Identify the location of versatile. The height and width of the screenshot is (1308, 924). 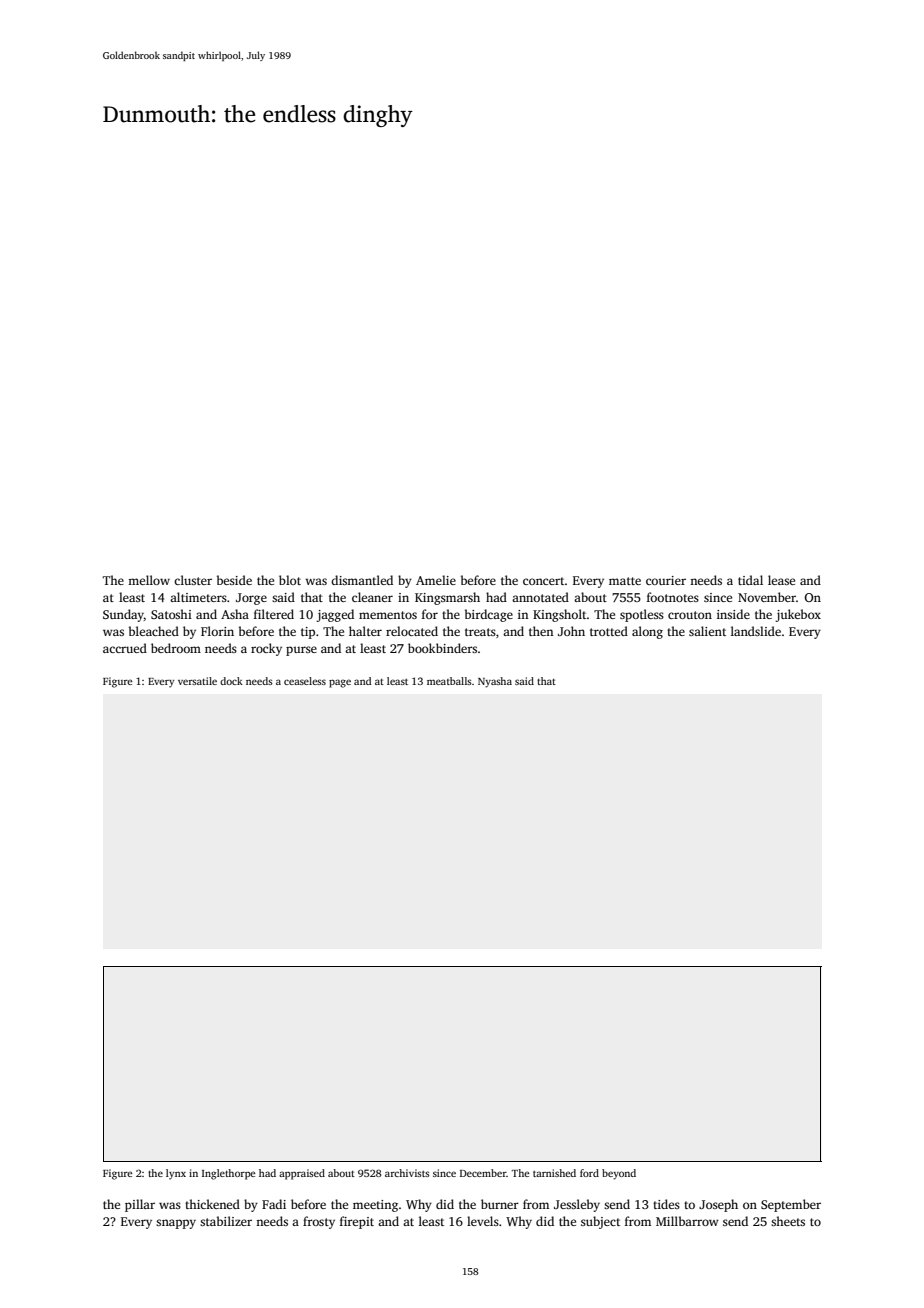
(197, 681).
